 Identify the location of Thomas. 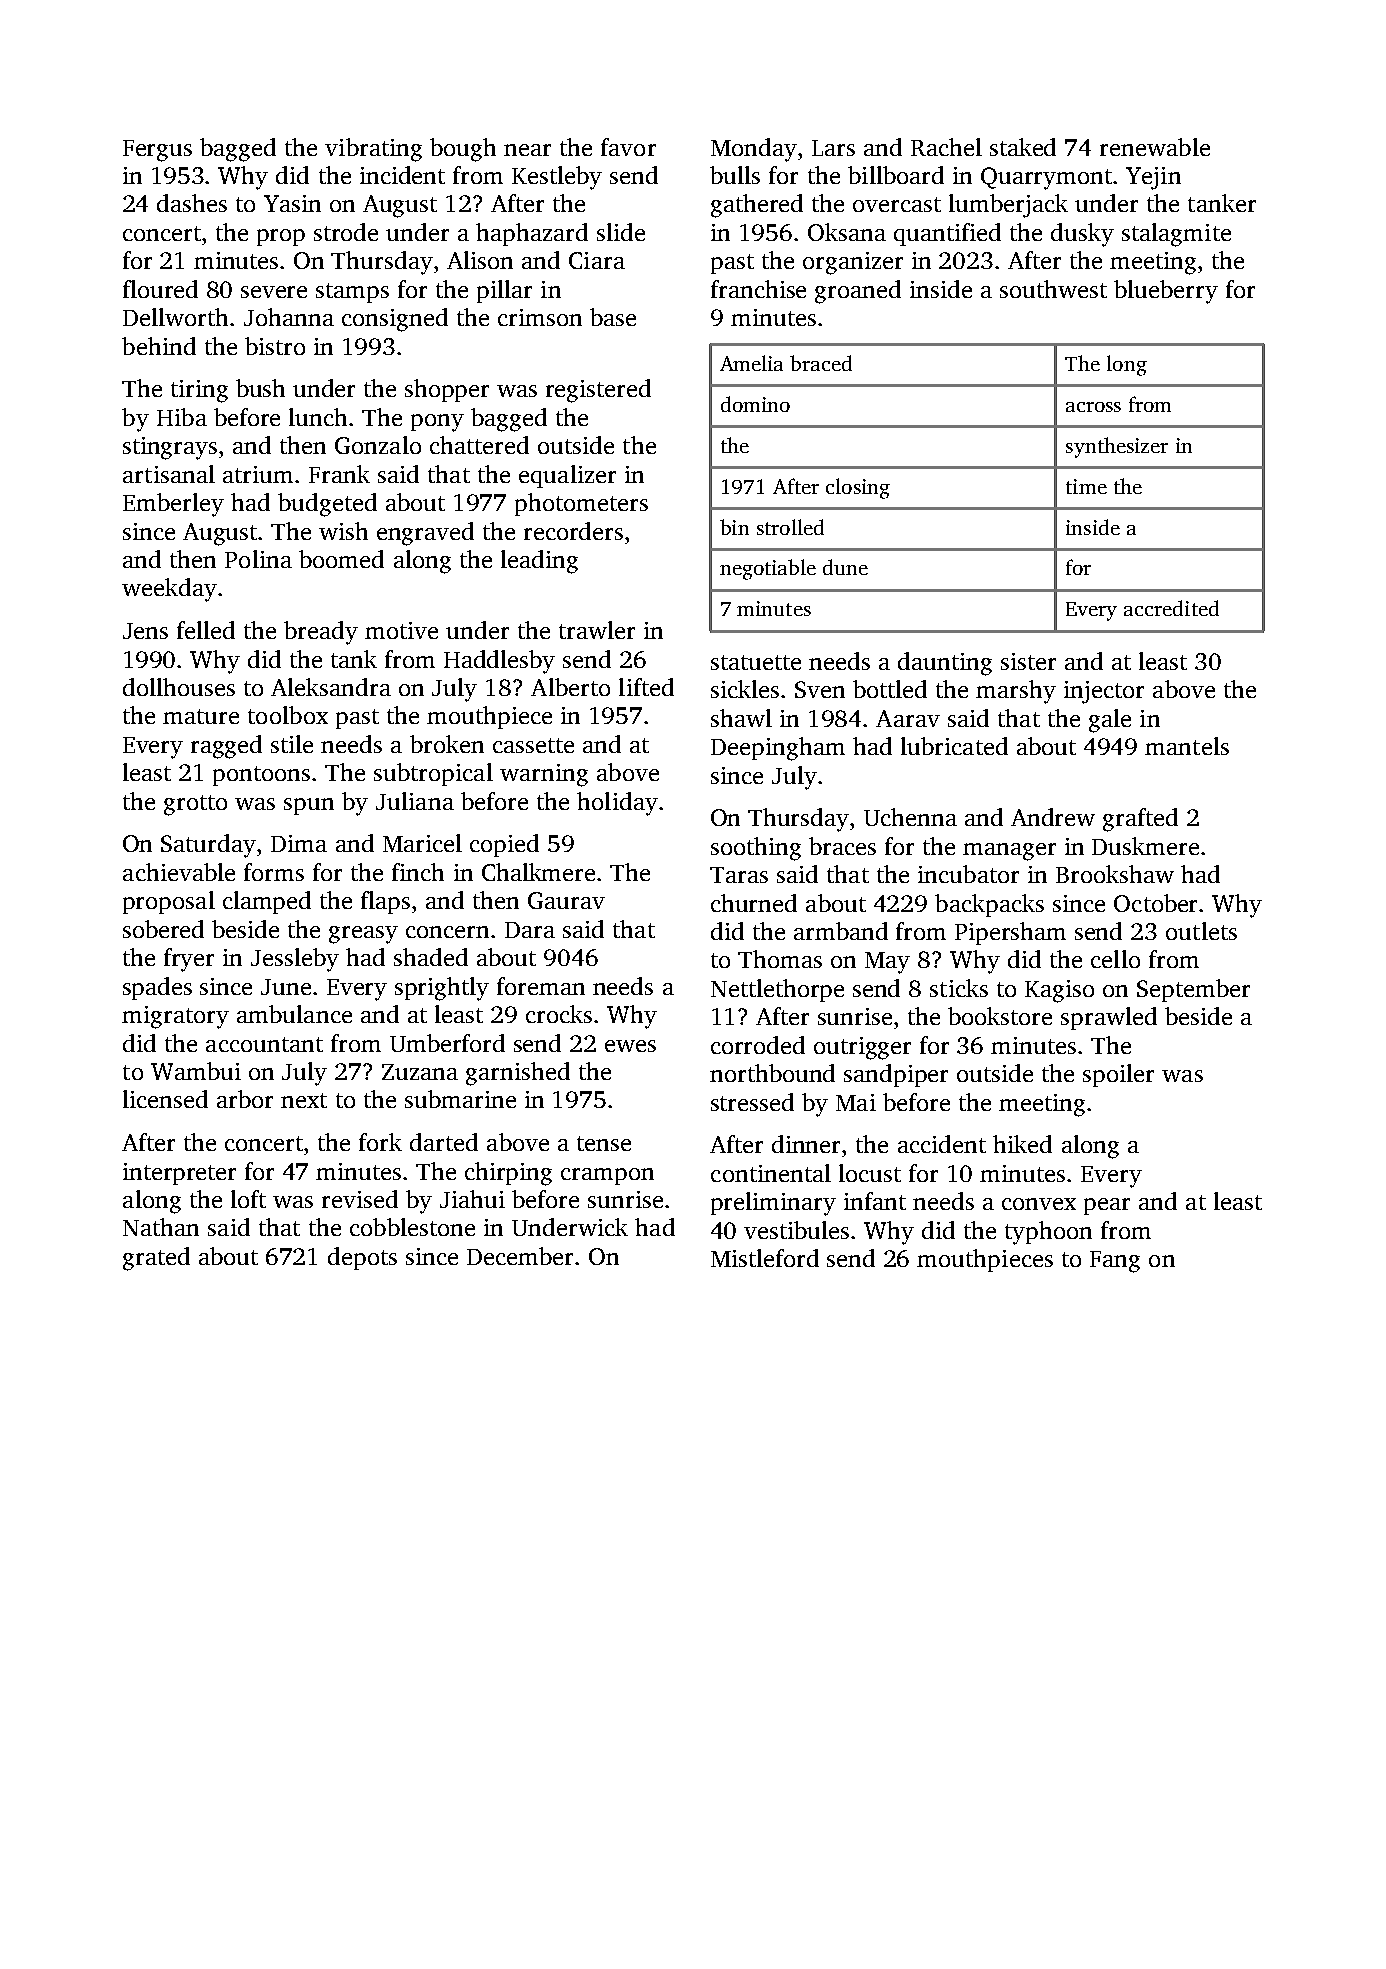
(780, 959).
